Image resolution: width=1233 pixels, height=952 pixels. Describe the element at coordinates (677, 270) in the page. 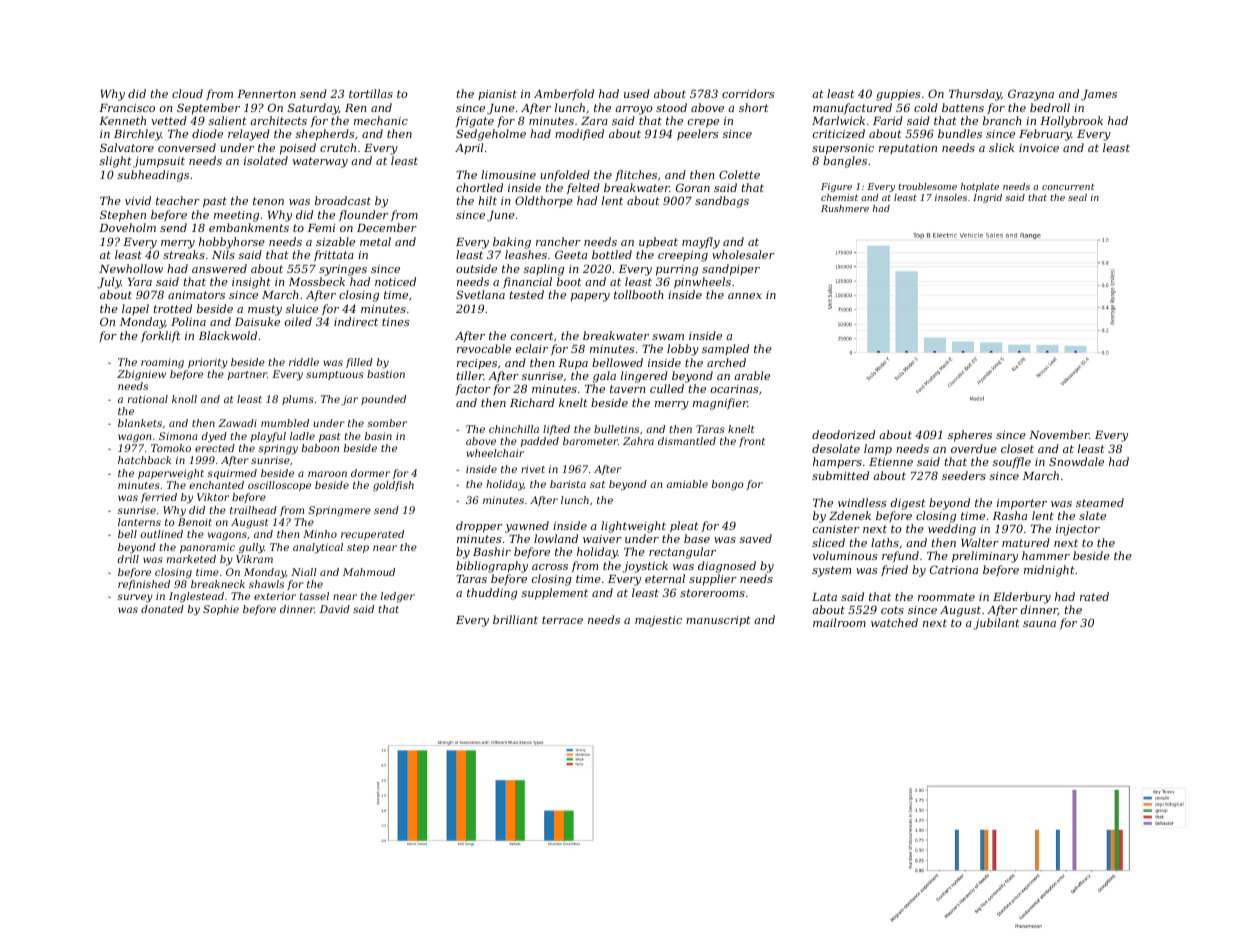

I see `purring` at that location.
